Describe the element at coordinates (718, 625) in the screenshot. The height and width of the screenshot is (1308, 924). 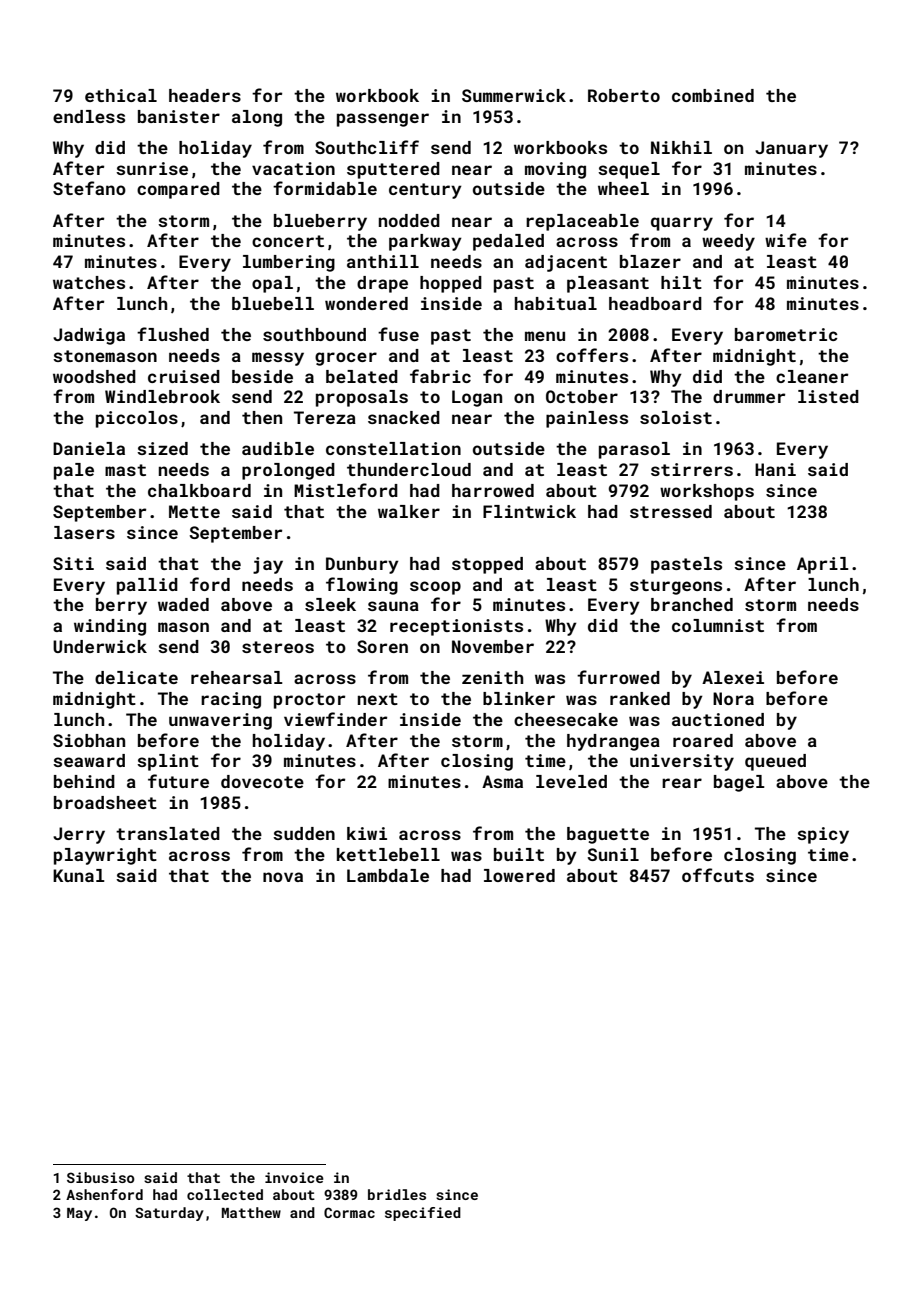
I see `columnist` at that location.
